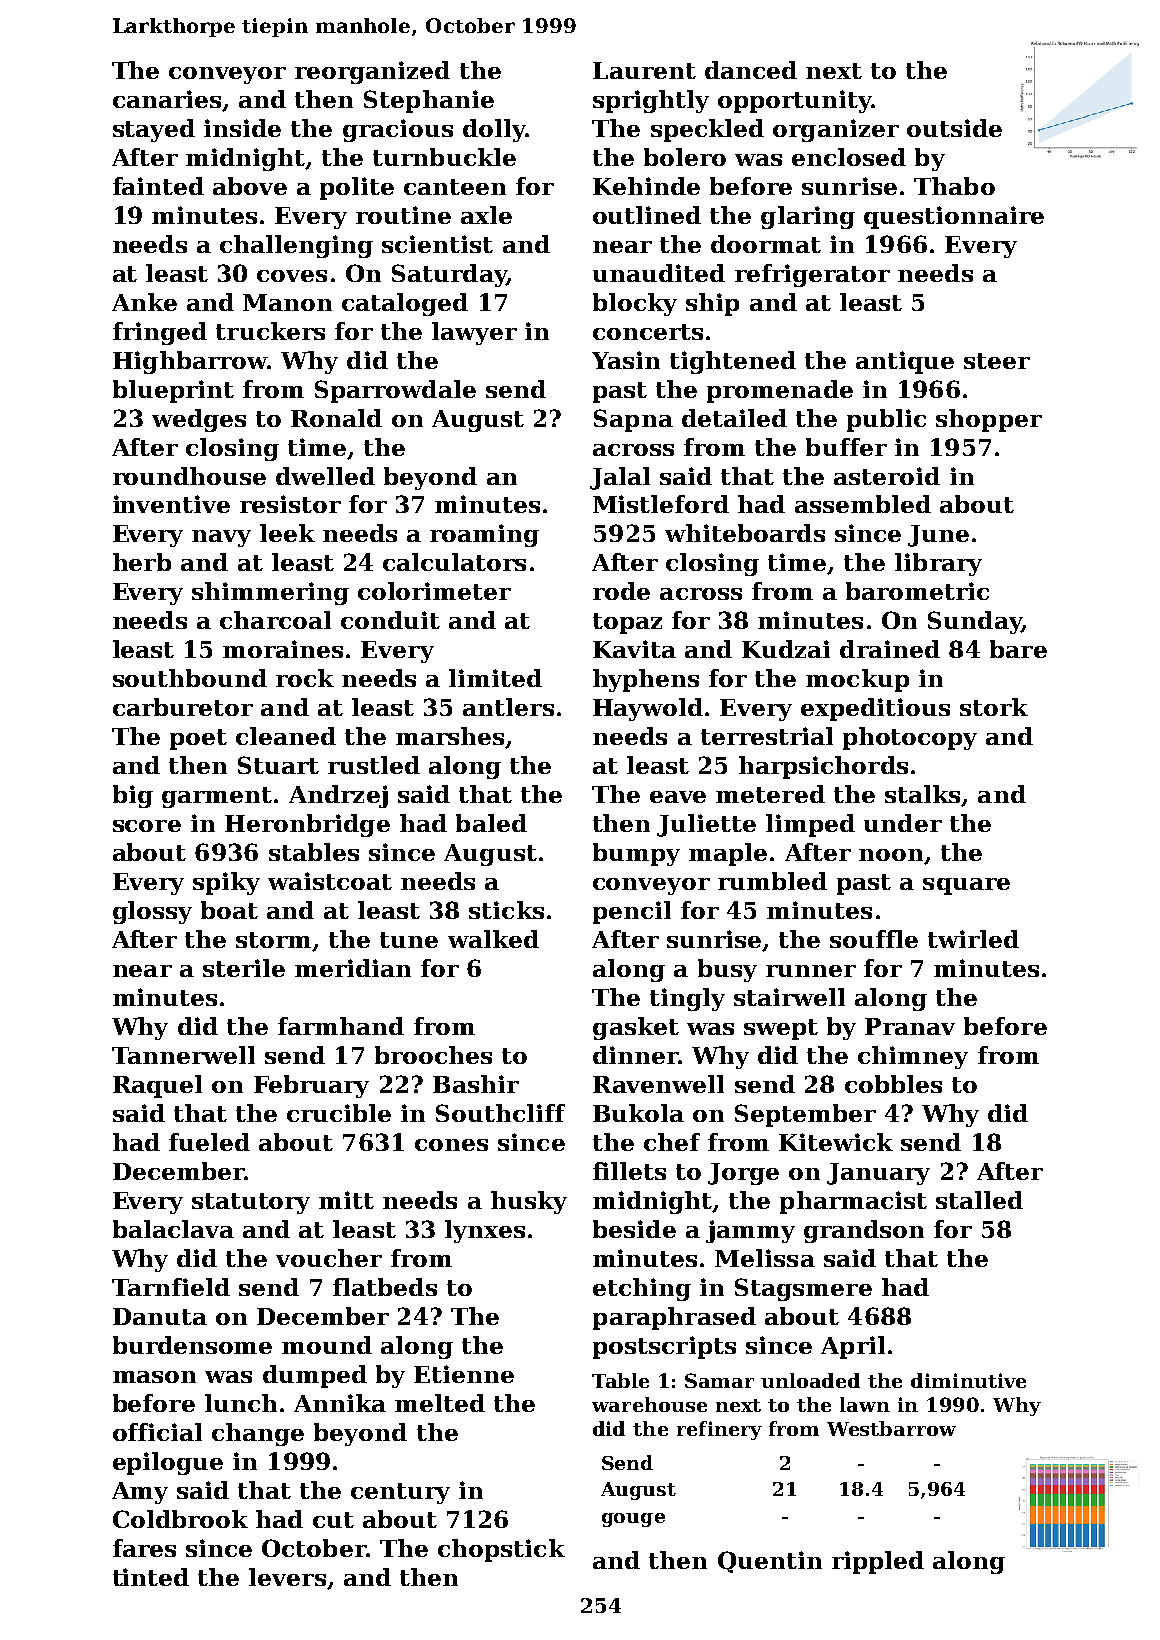  I want to click on Quentin, so click(770, 1562).
